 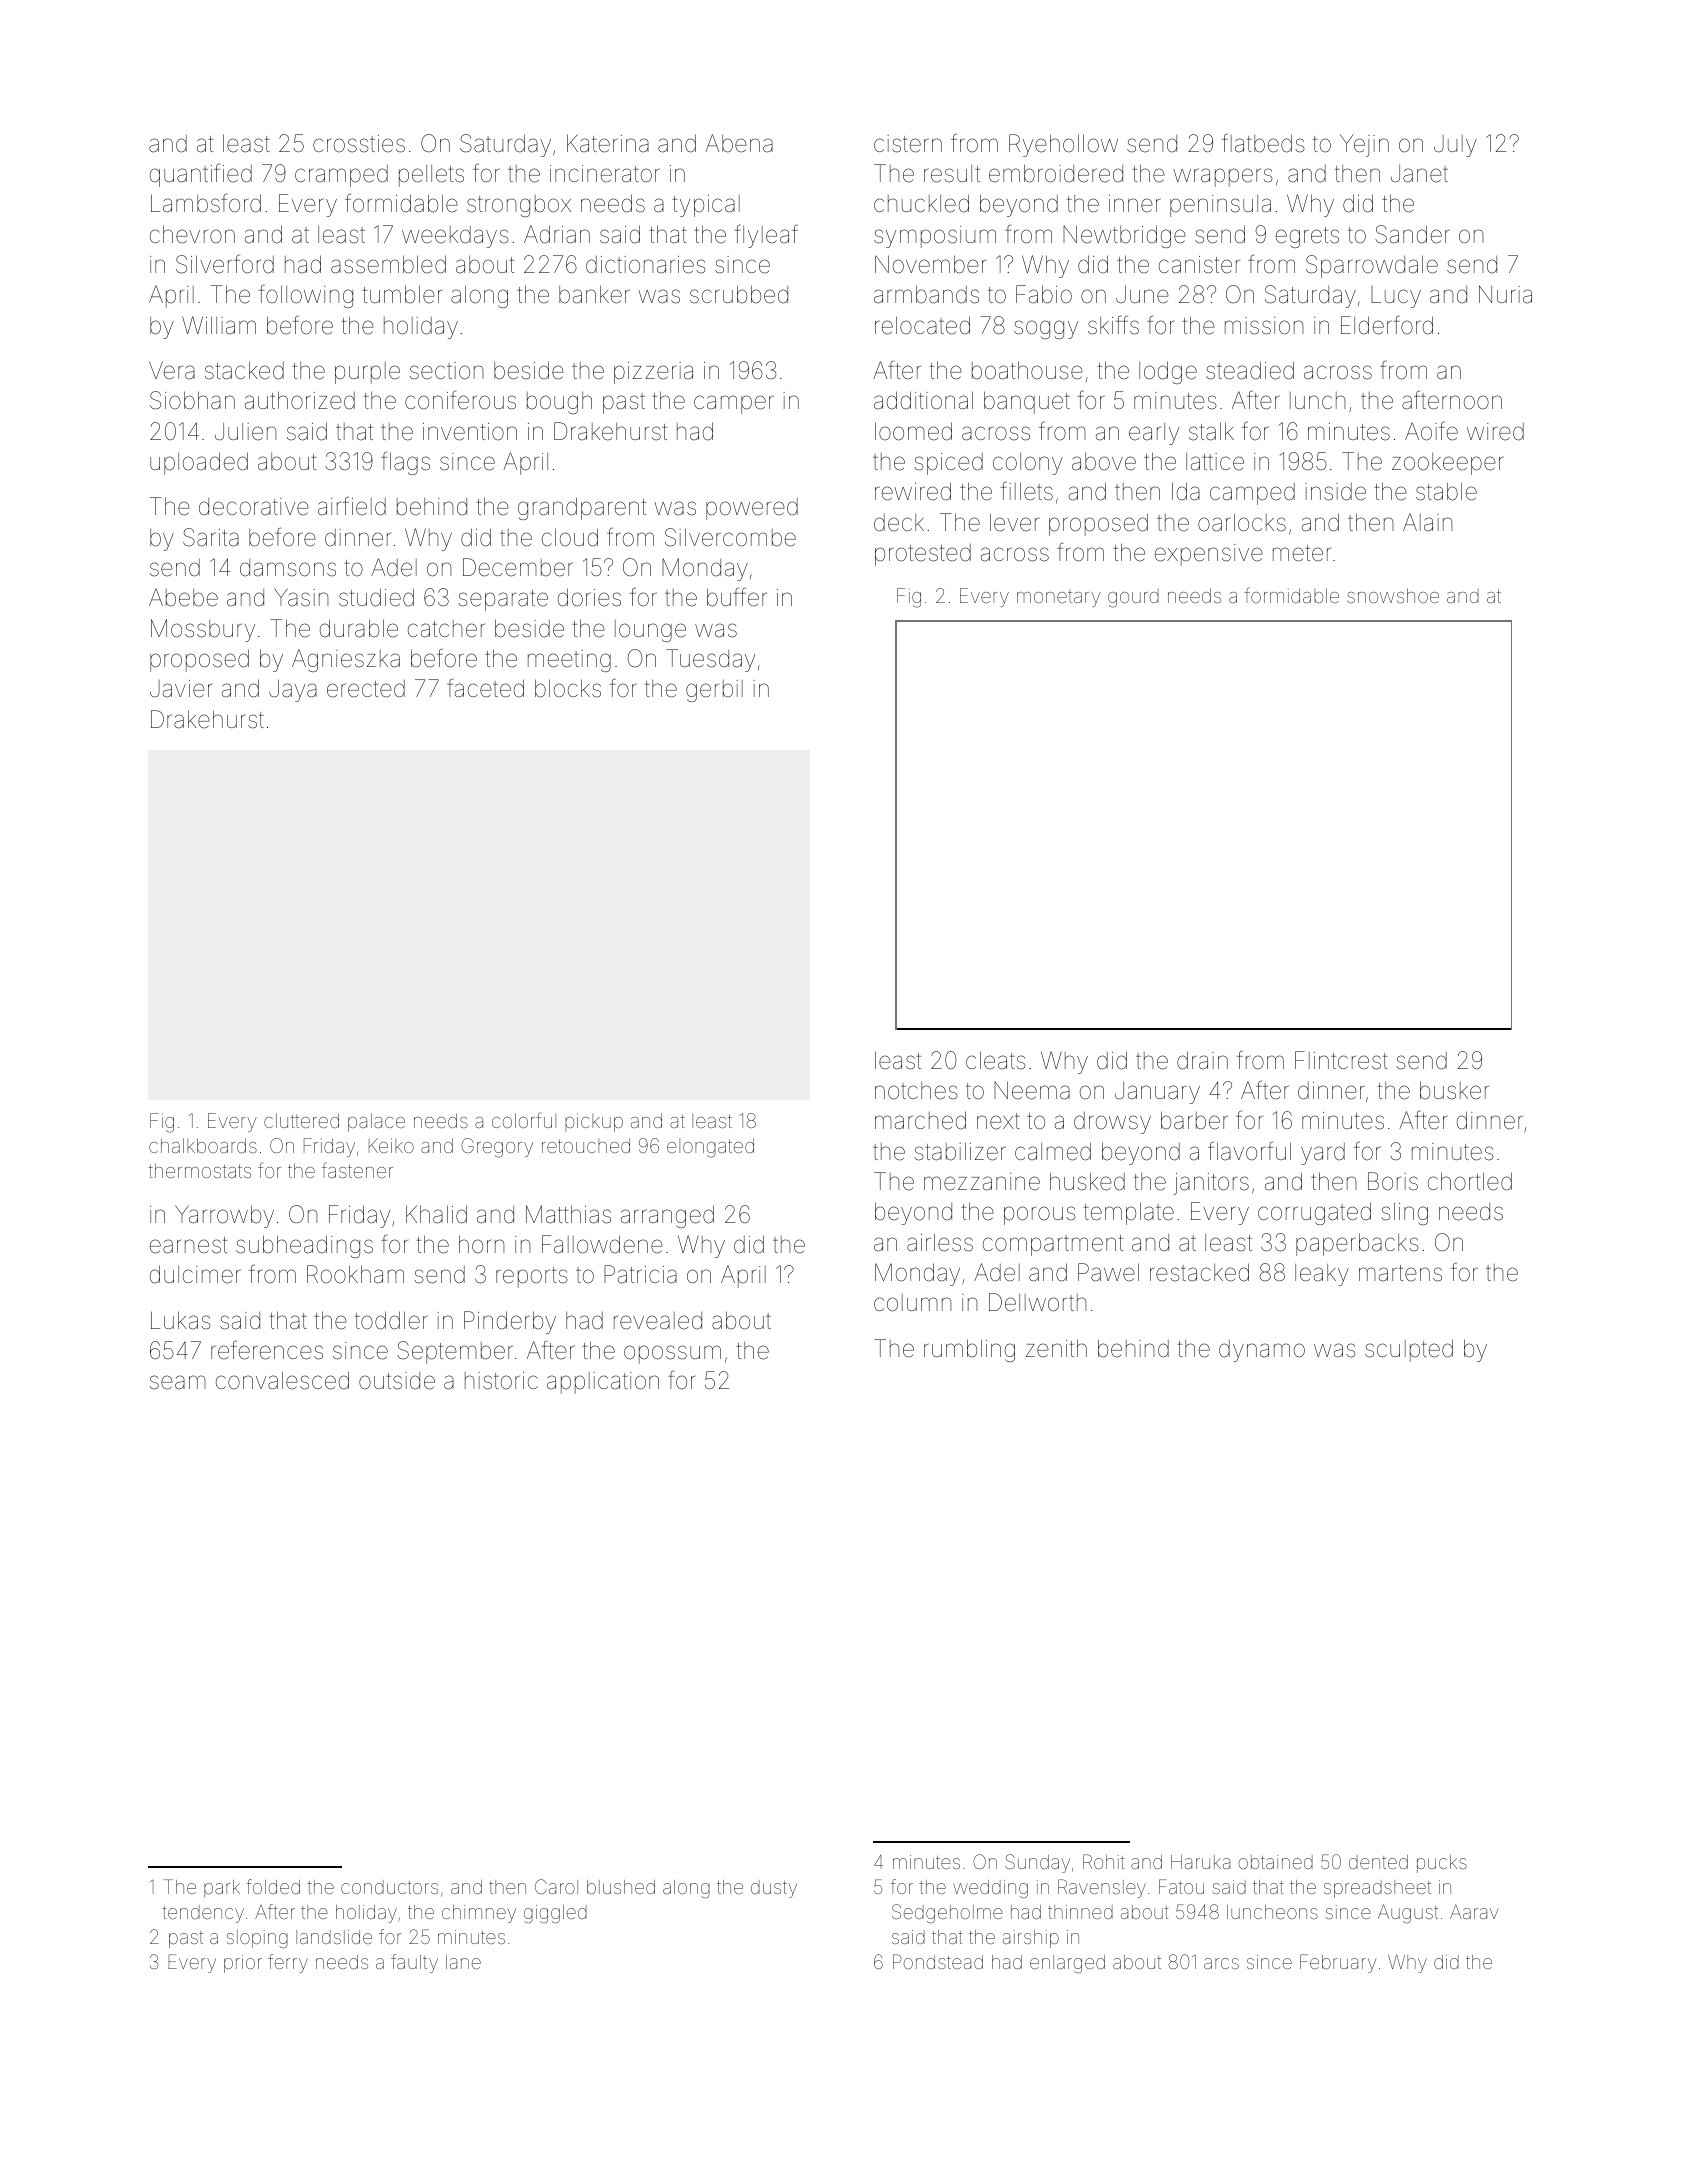 I want to click on Flintcrest, so click(x=1341, y=1060).
